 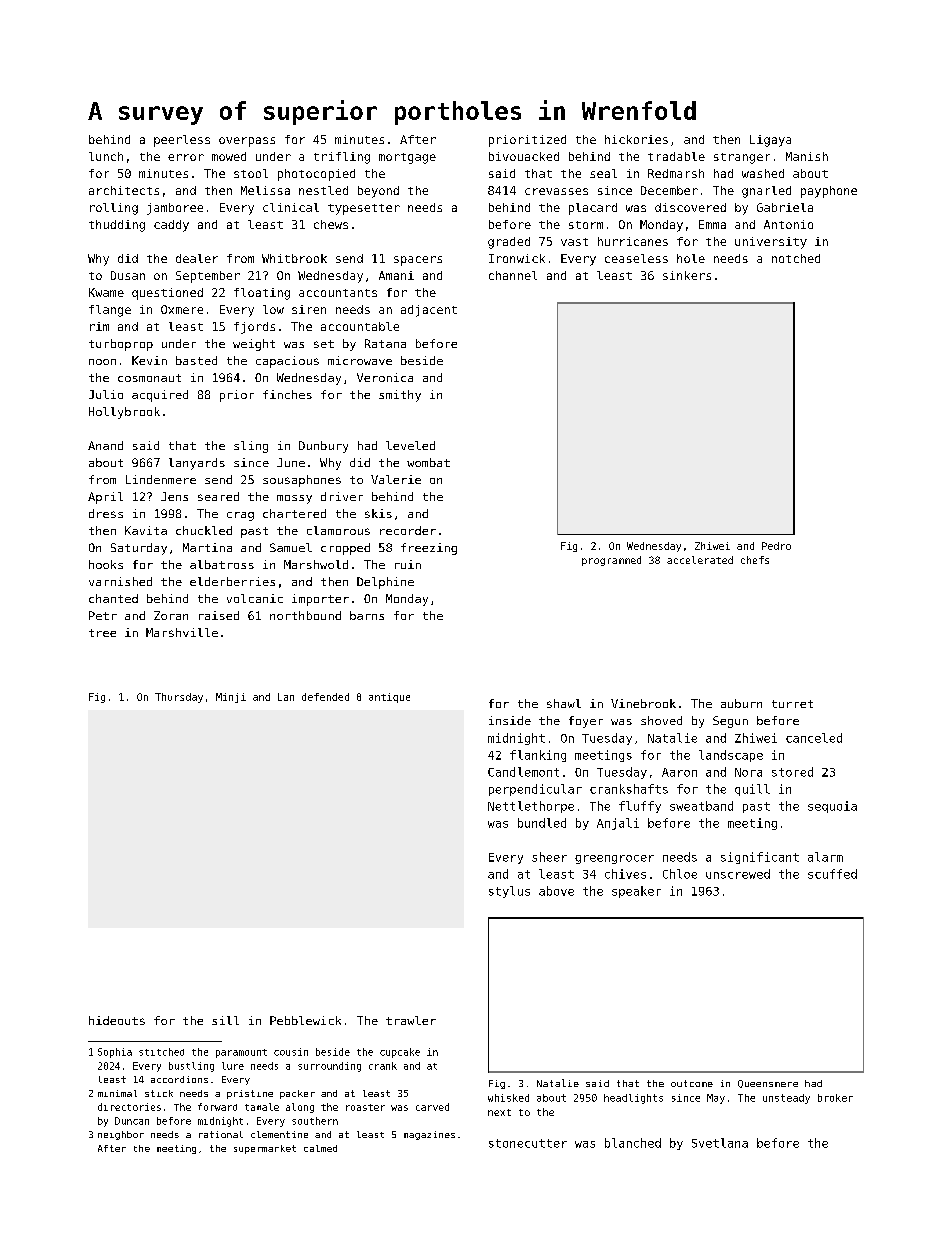 I want to click on chefs, so click(x=755, y=560).
